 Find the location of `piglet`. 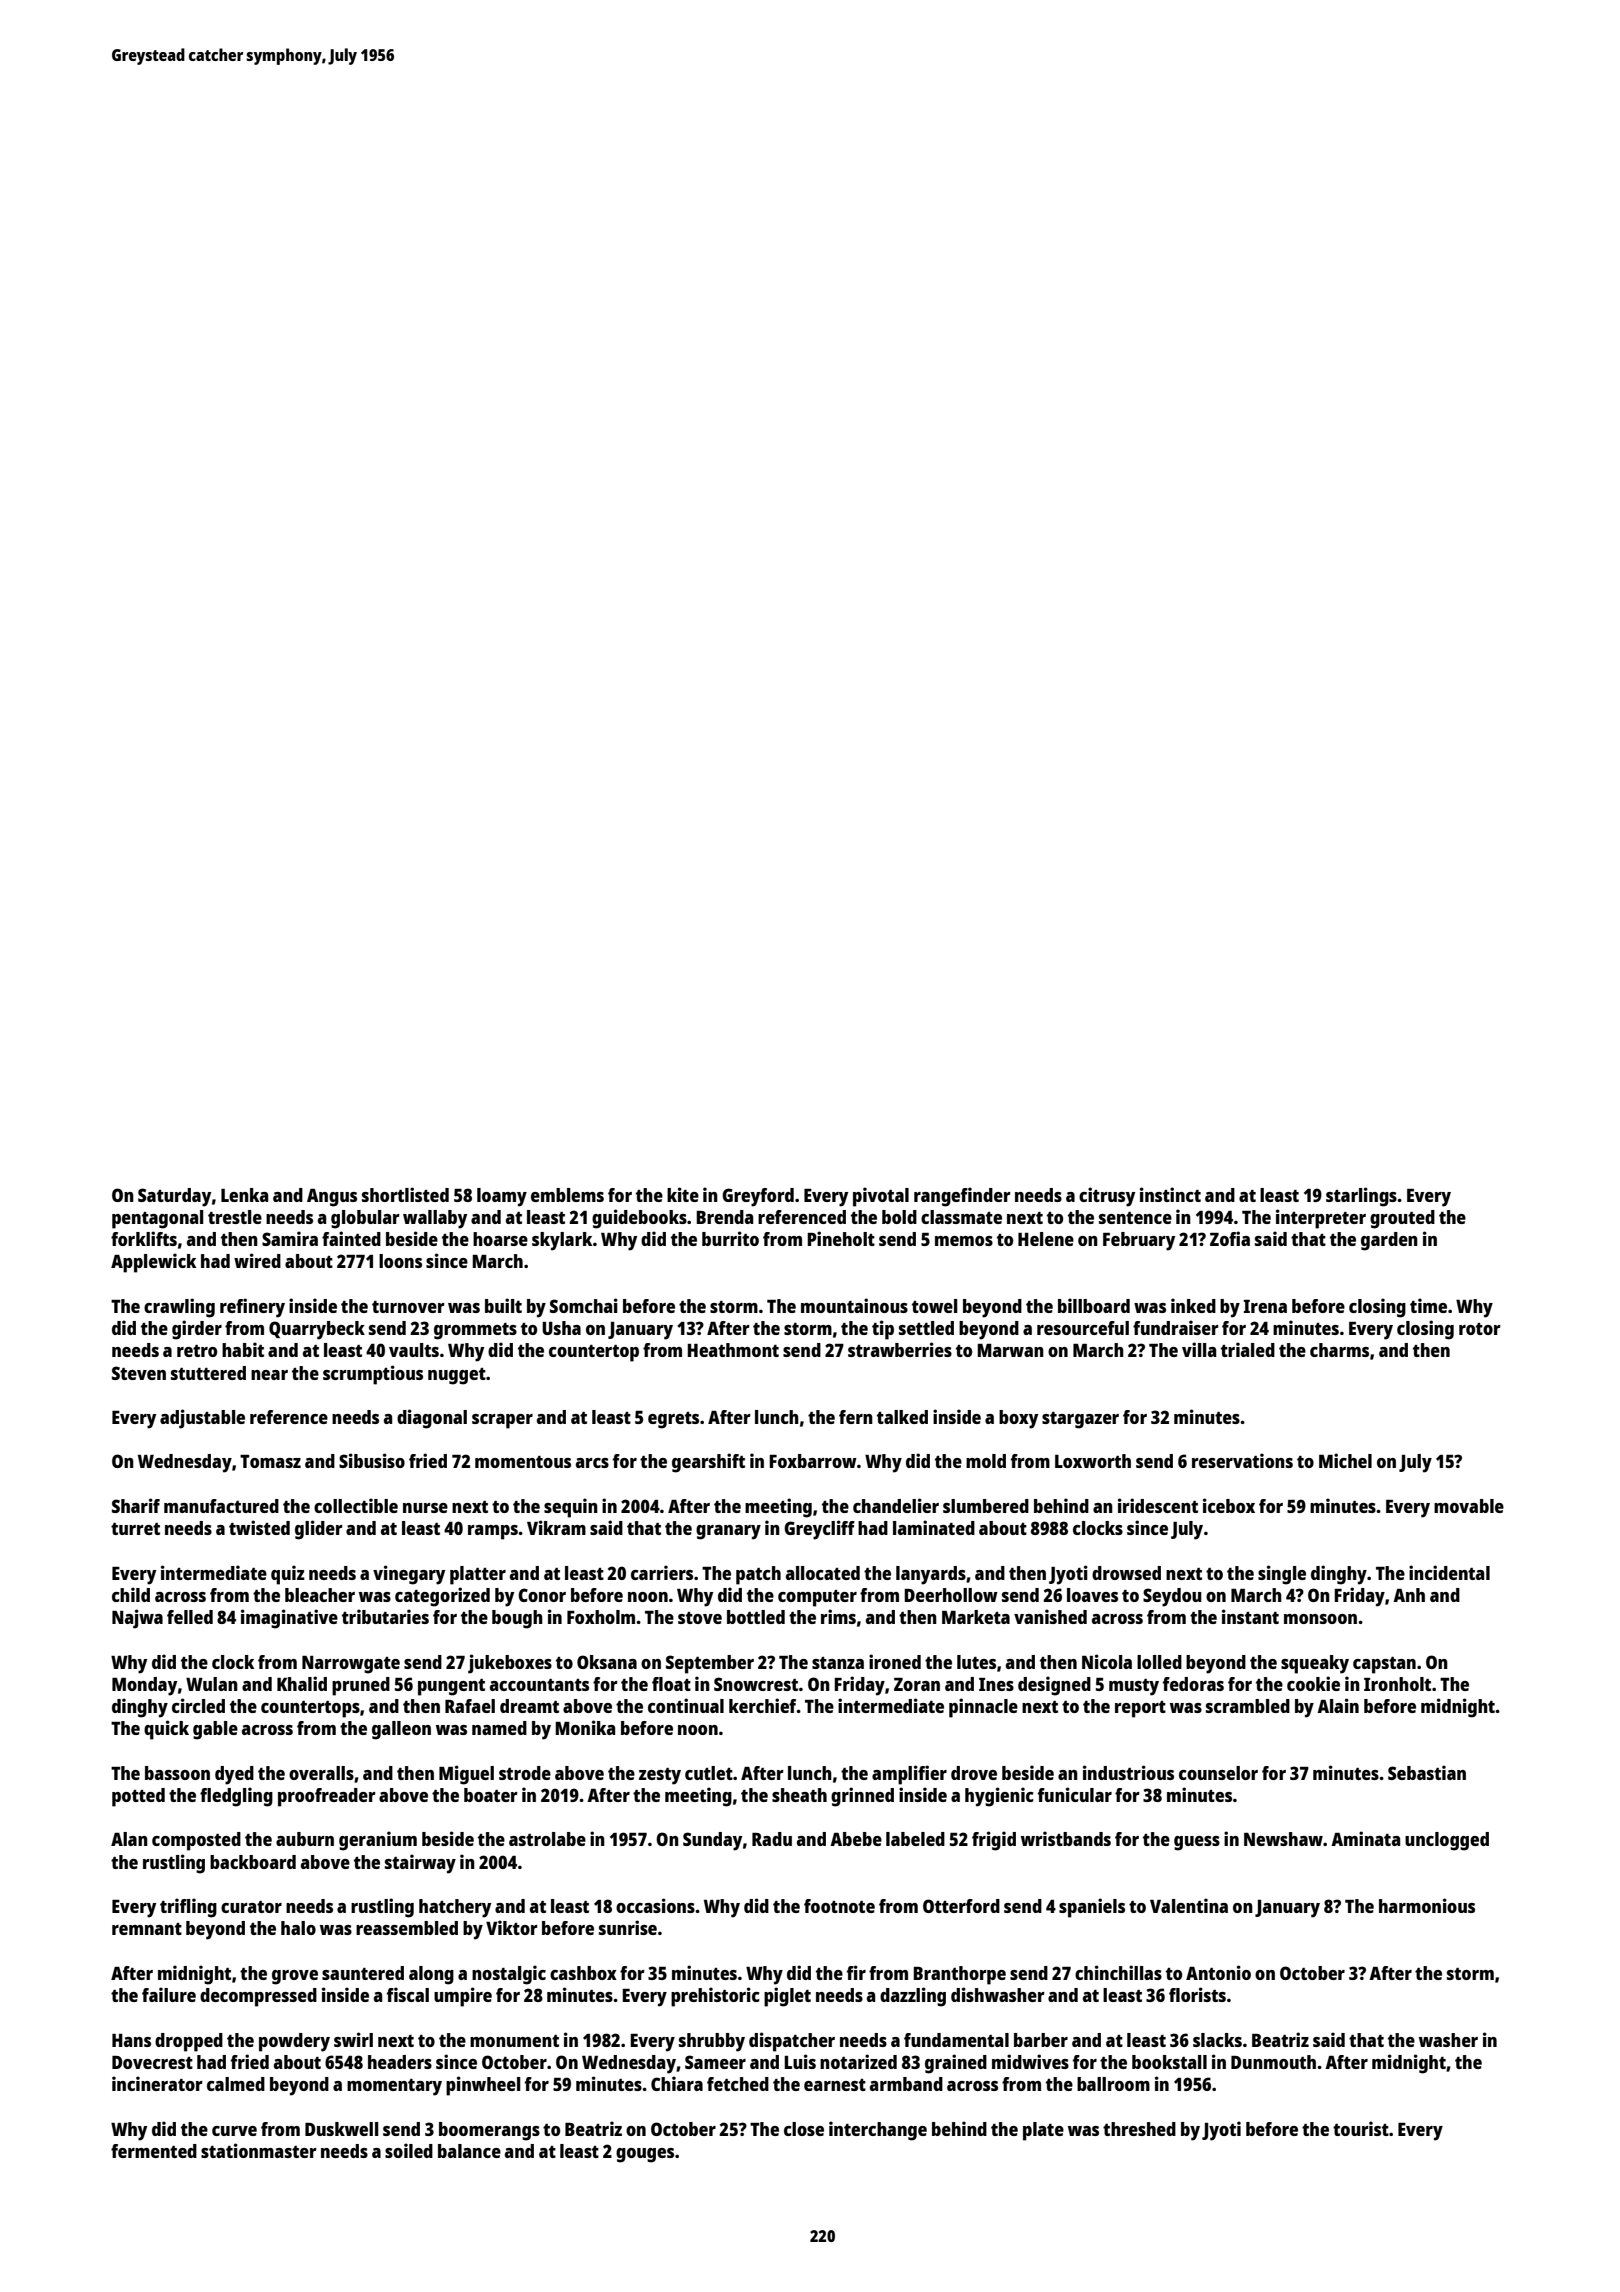

piglet is located at coordinates (787, 1997).
